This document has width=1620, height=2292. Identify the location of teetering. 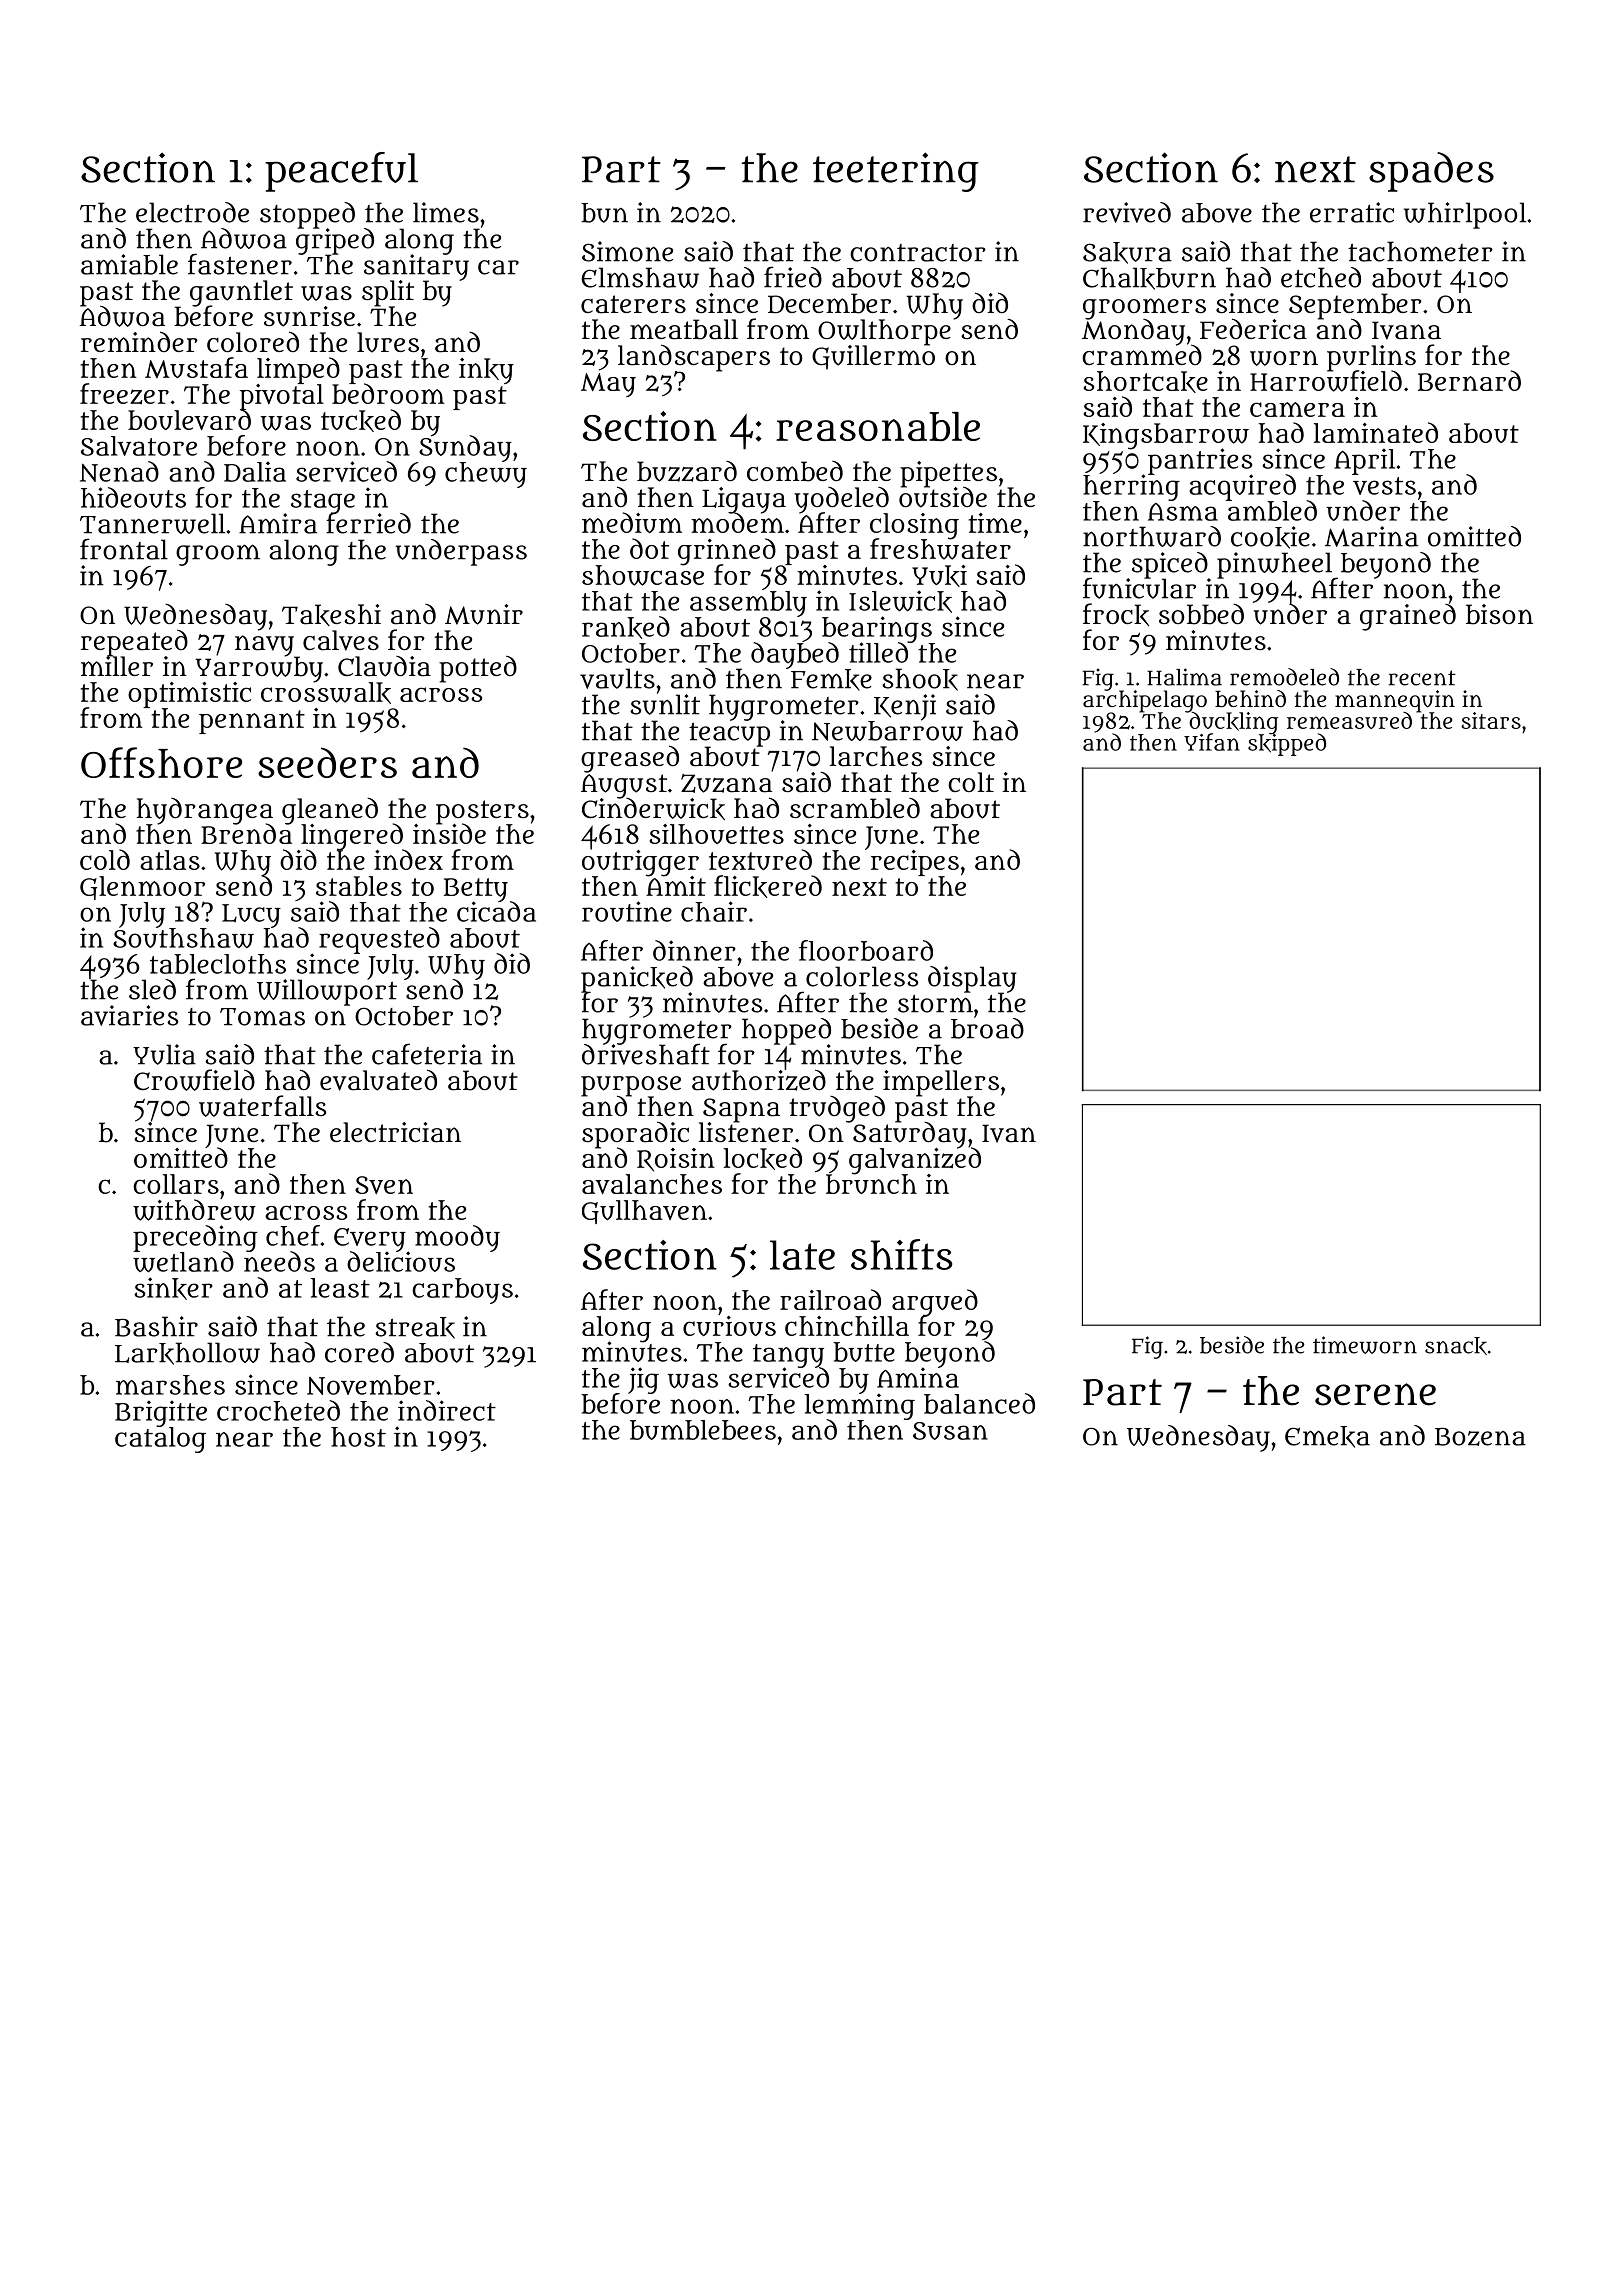
(896, 172).
